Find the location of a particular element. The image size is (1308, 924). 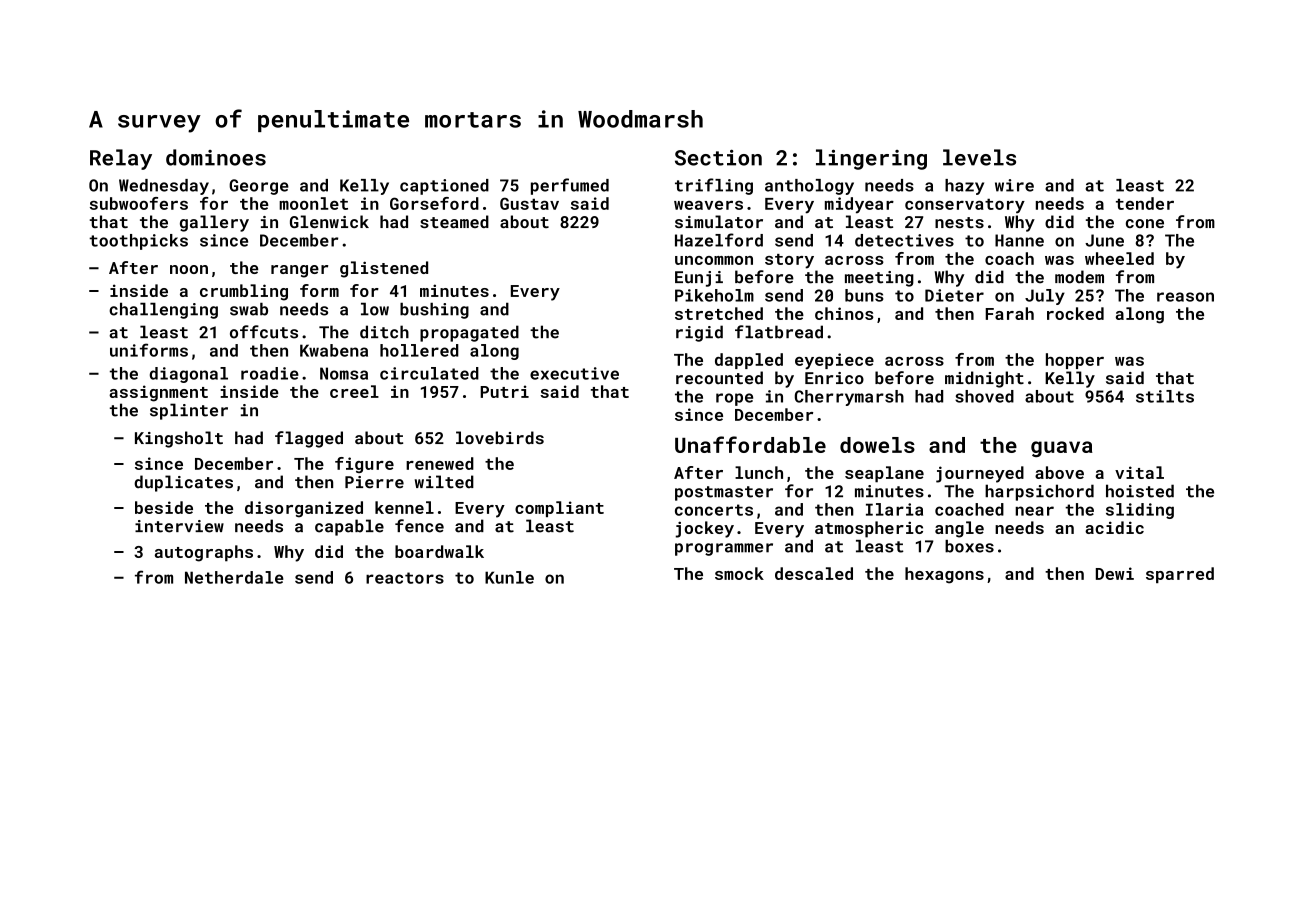

kennel is located at coordinates (404, 507).
